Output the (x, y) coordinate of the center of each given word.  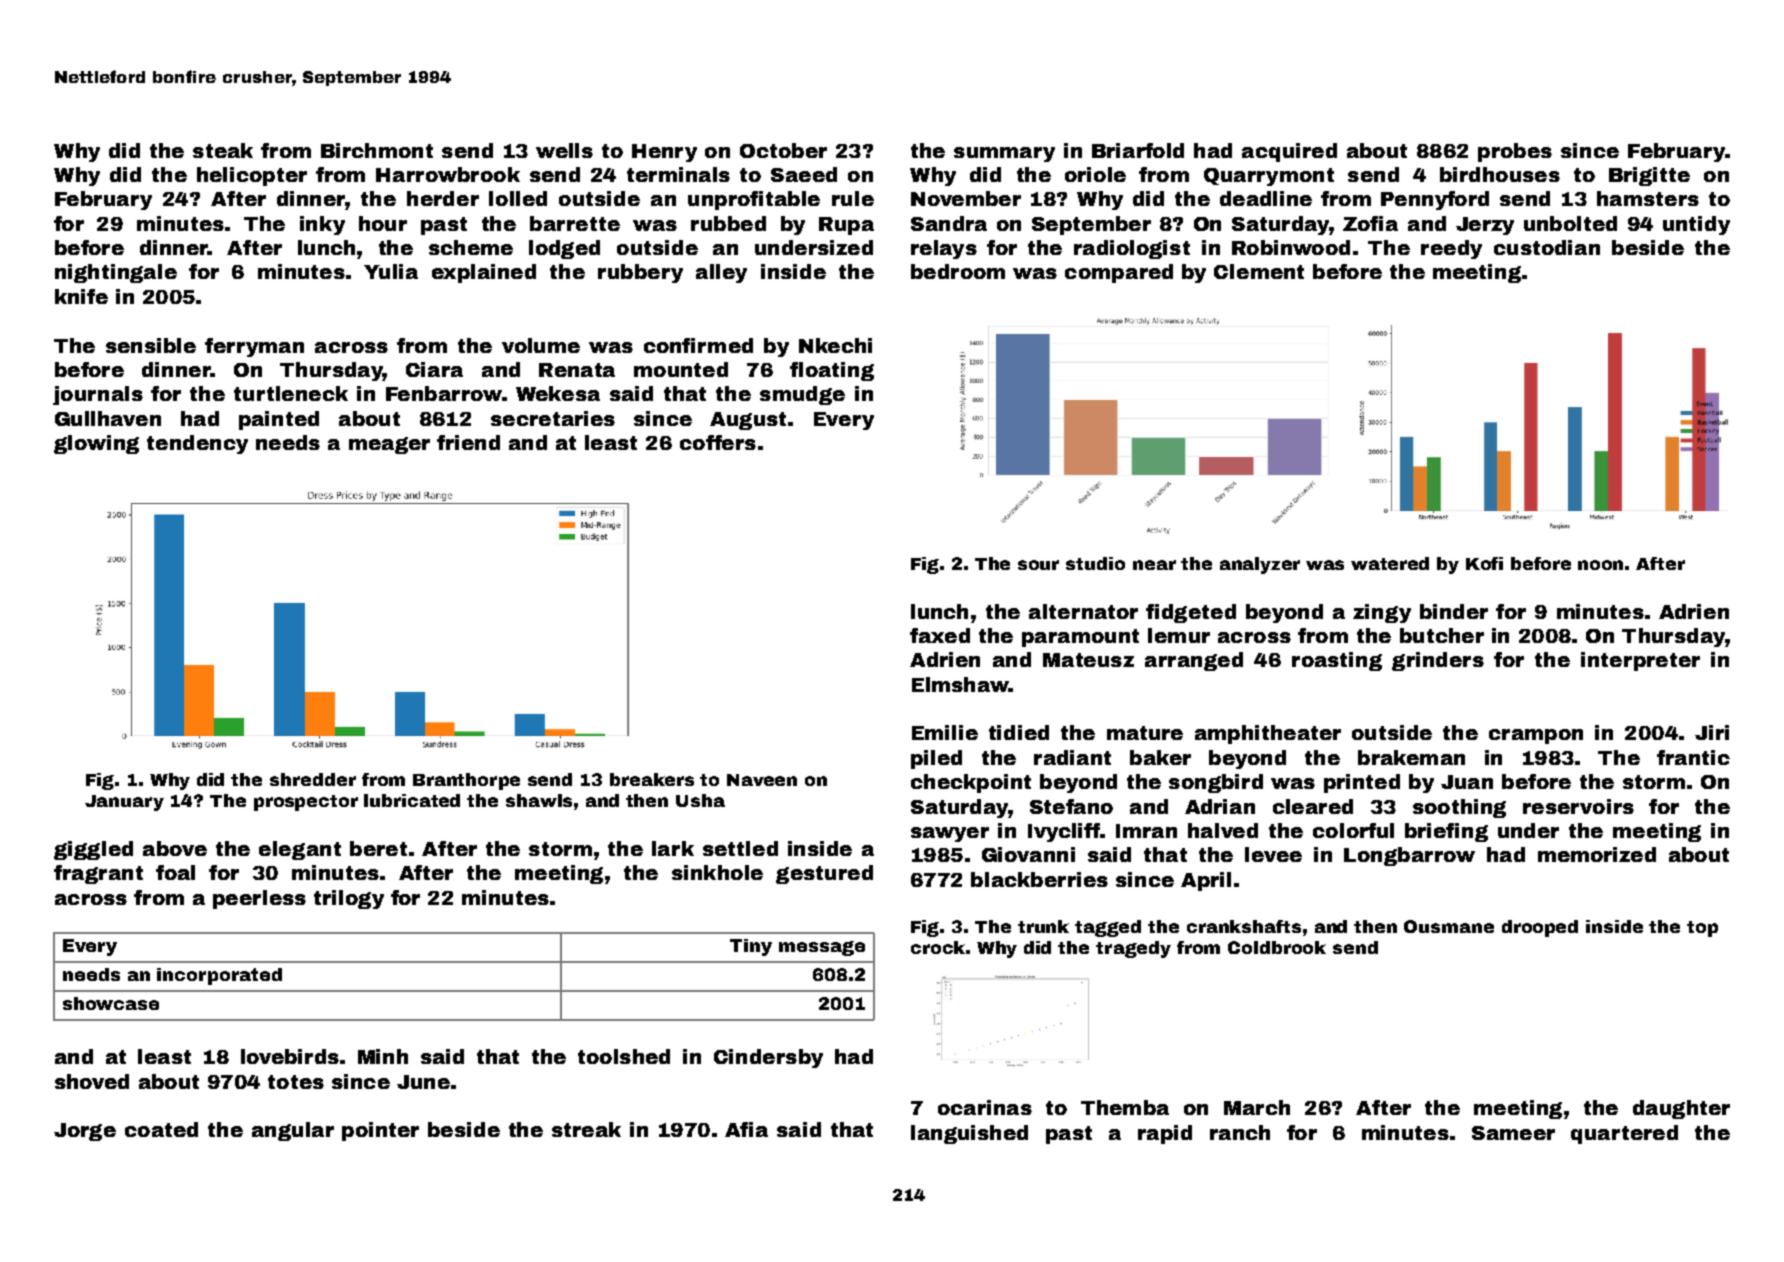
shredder (313, 779)
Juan (1467, 782)
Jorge (85, 1132)
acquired (1289, 152)
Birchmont (377, 150)
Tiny (751, 947)
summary (1004, 154)
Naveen (762, 780)
